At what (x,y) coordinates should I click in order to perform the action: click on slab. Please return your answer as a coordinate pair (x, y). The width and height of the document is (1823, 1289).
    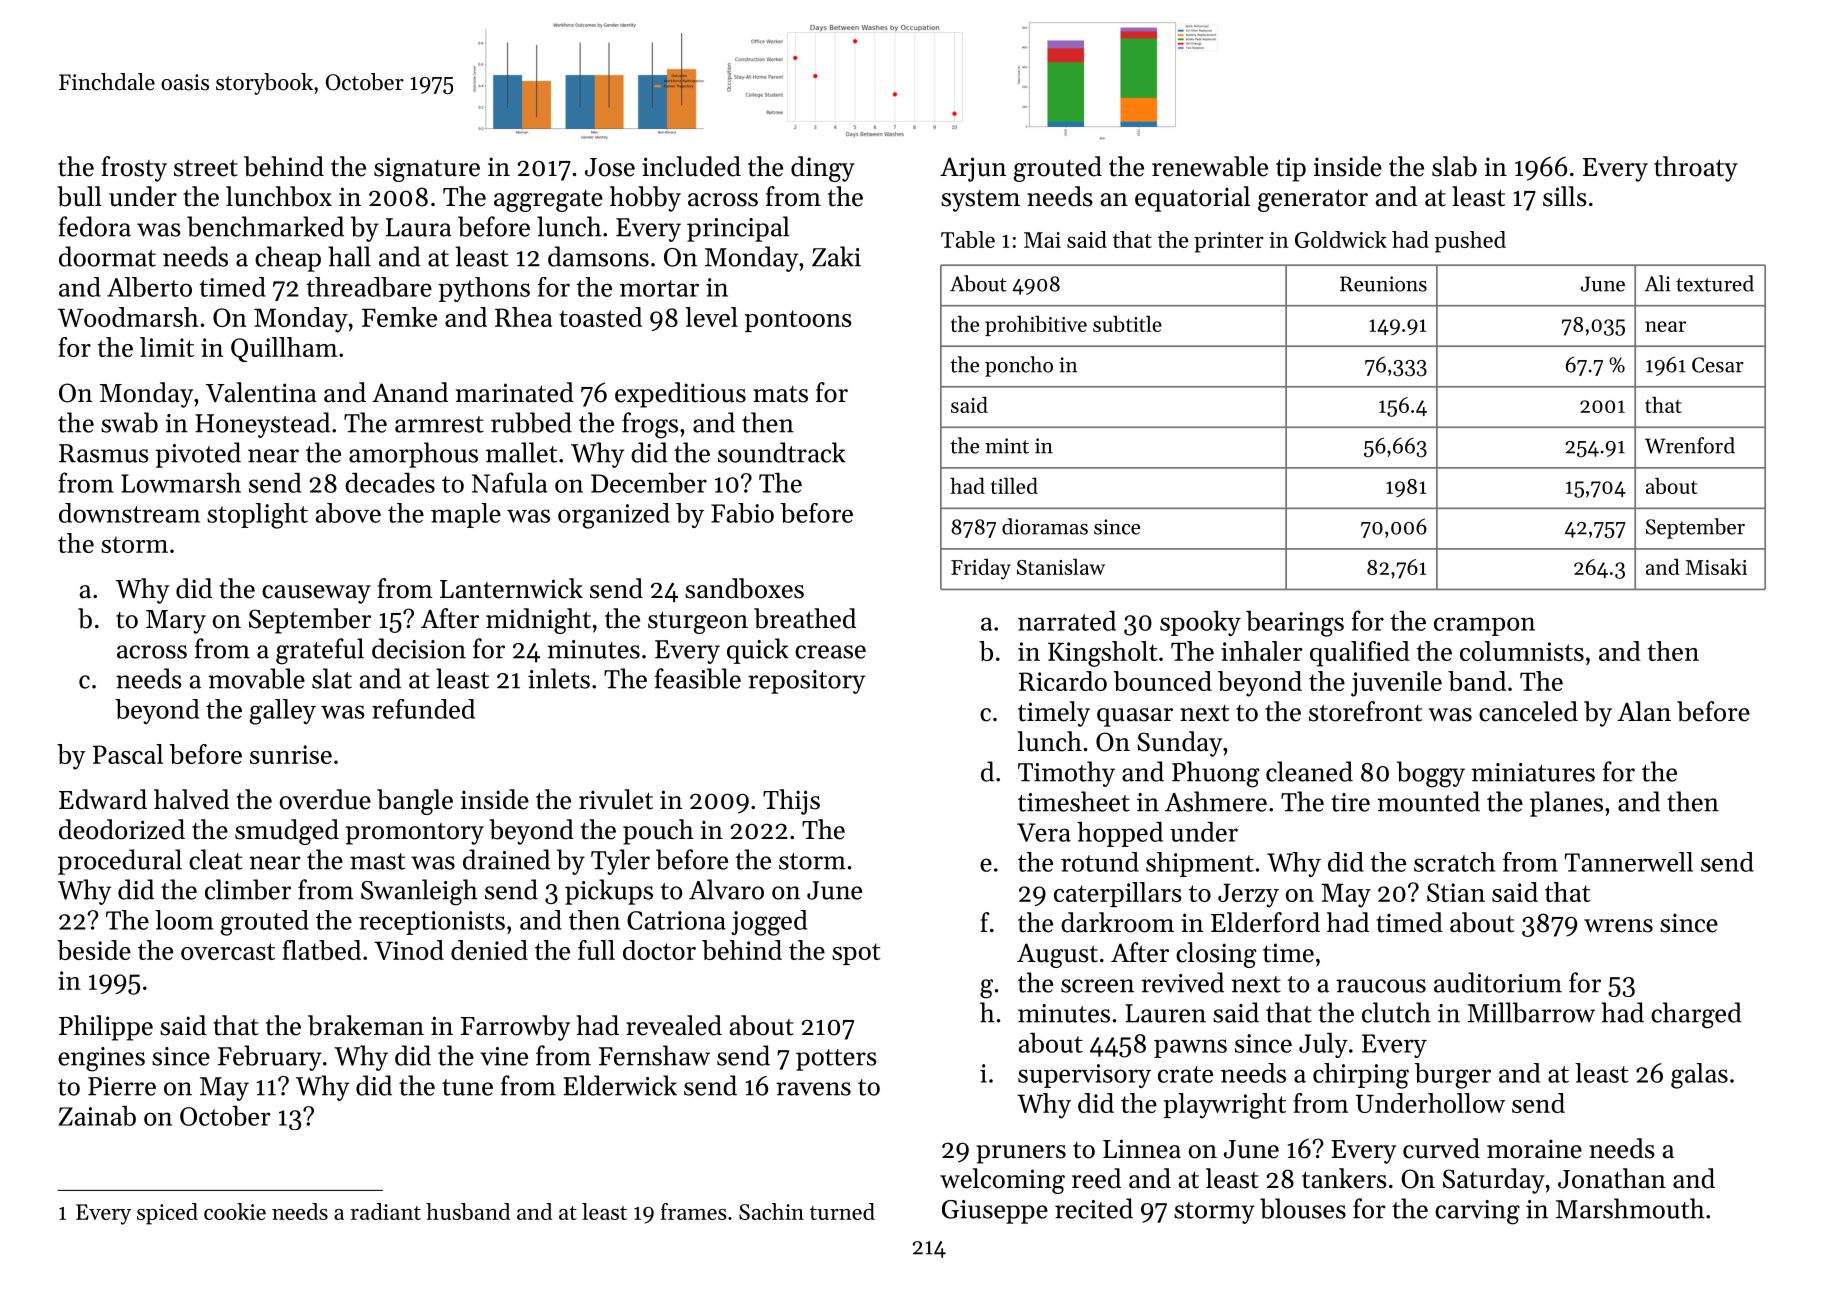
    Looking at the image, I should click on (1454, 166).
